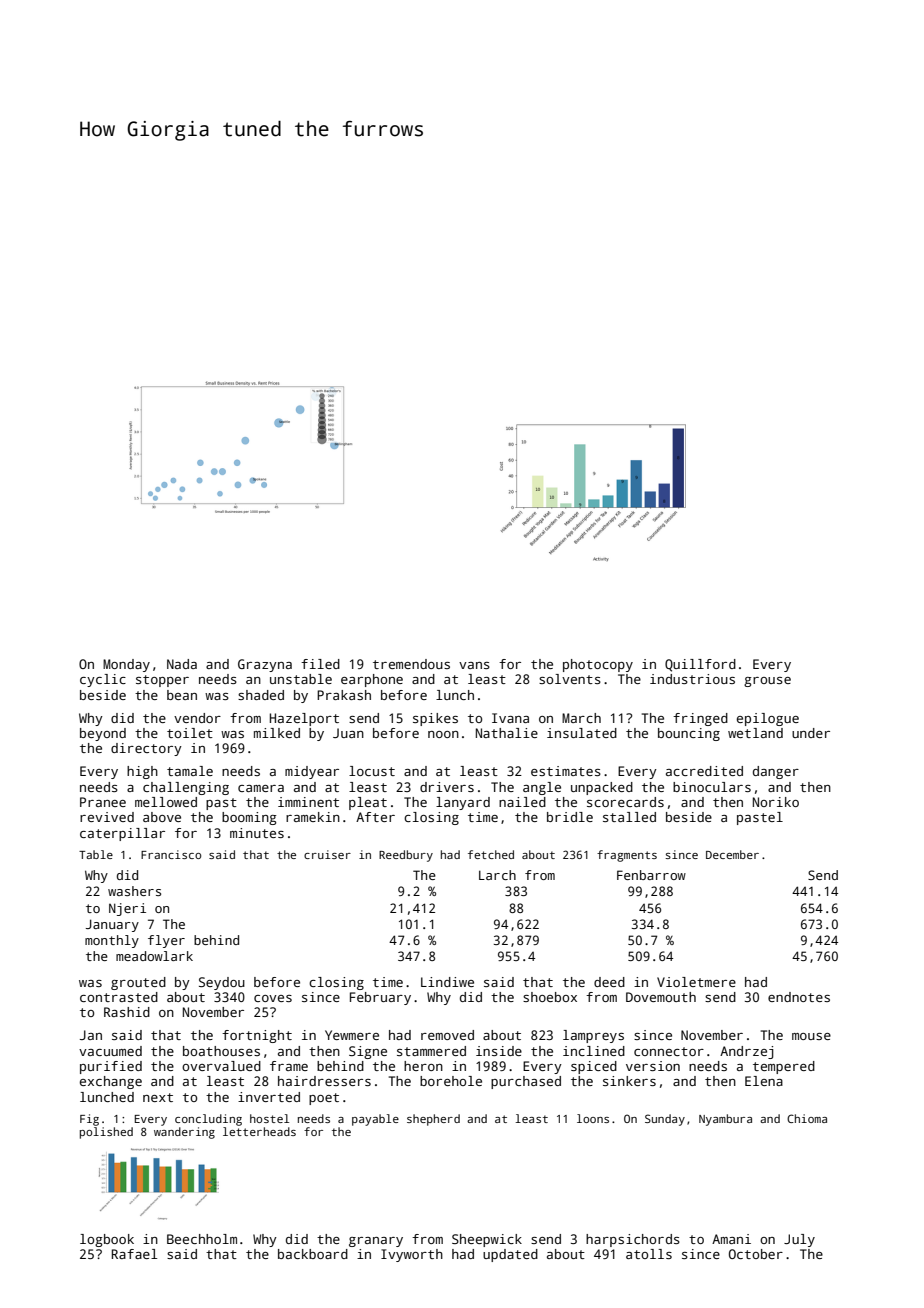 This document has width=924, height=1308. What do you see at coordinates (134, 1254) in the document?
I see `Rafael` at bounding box center [134, 1254].
